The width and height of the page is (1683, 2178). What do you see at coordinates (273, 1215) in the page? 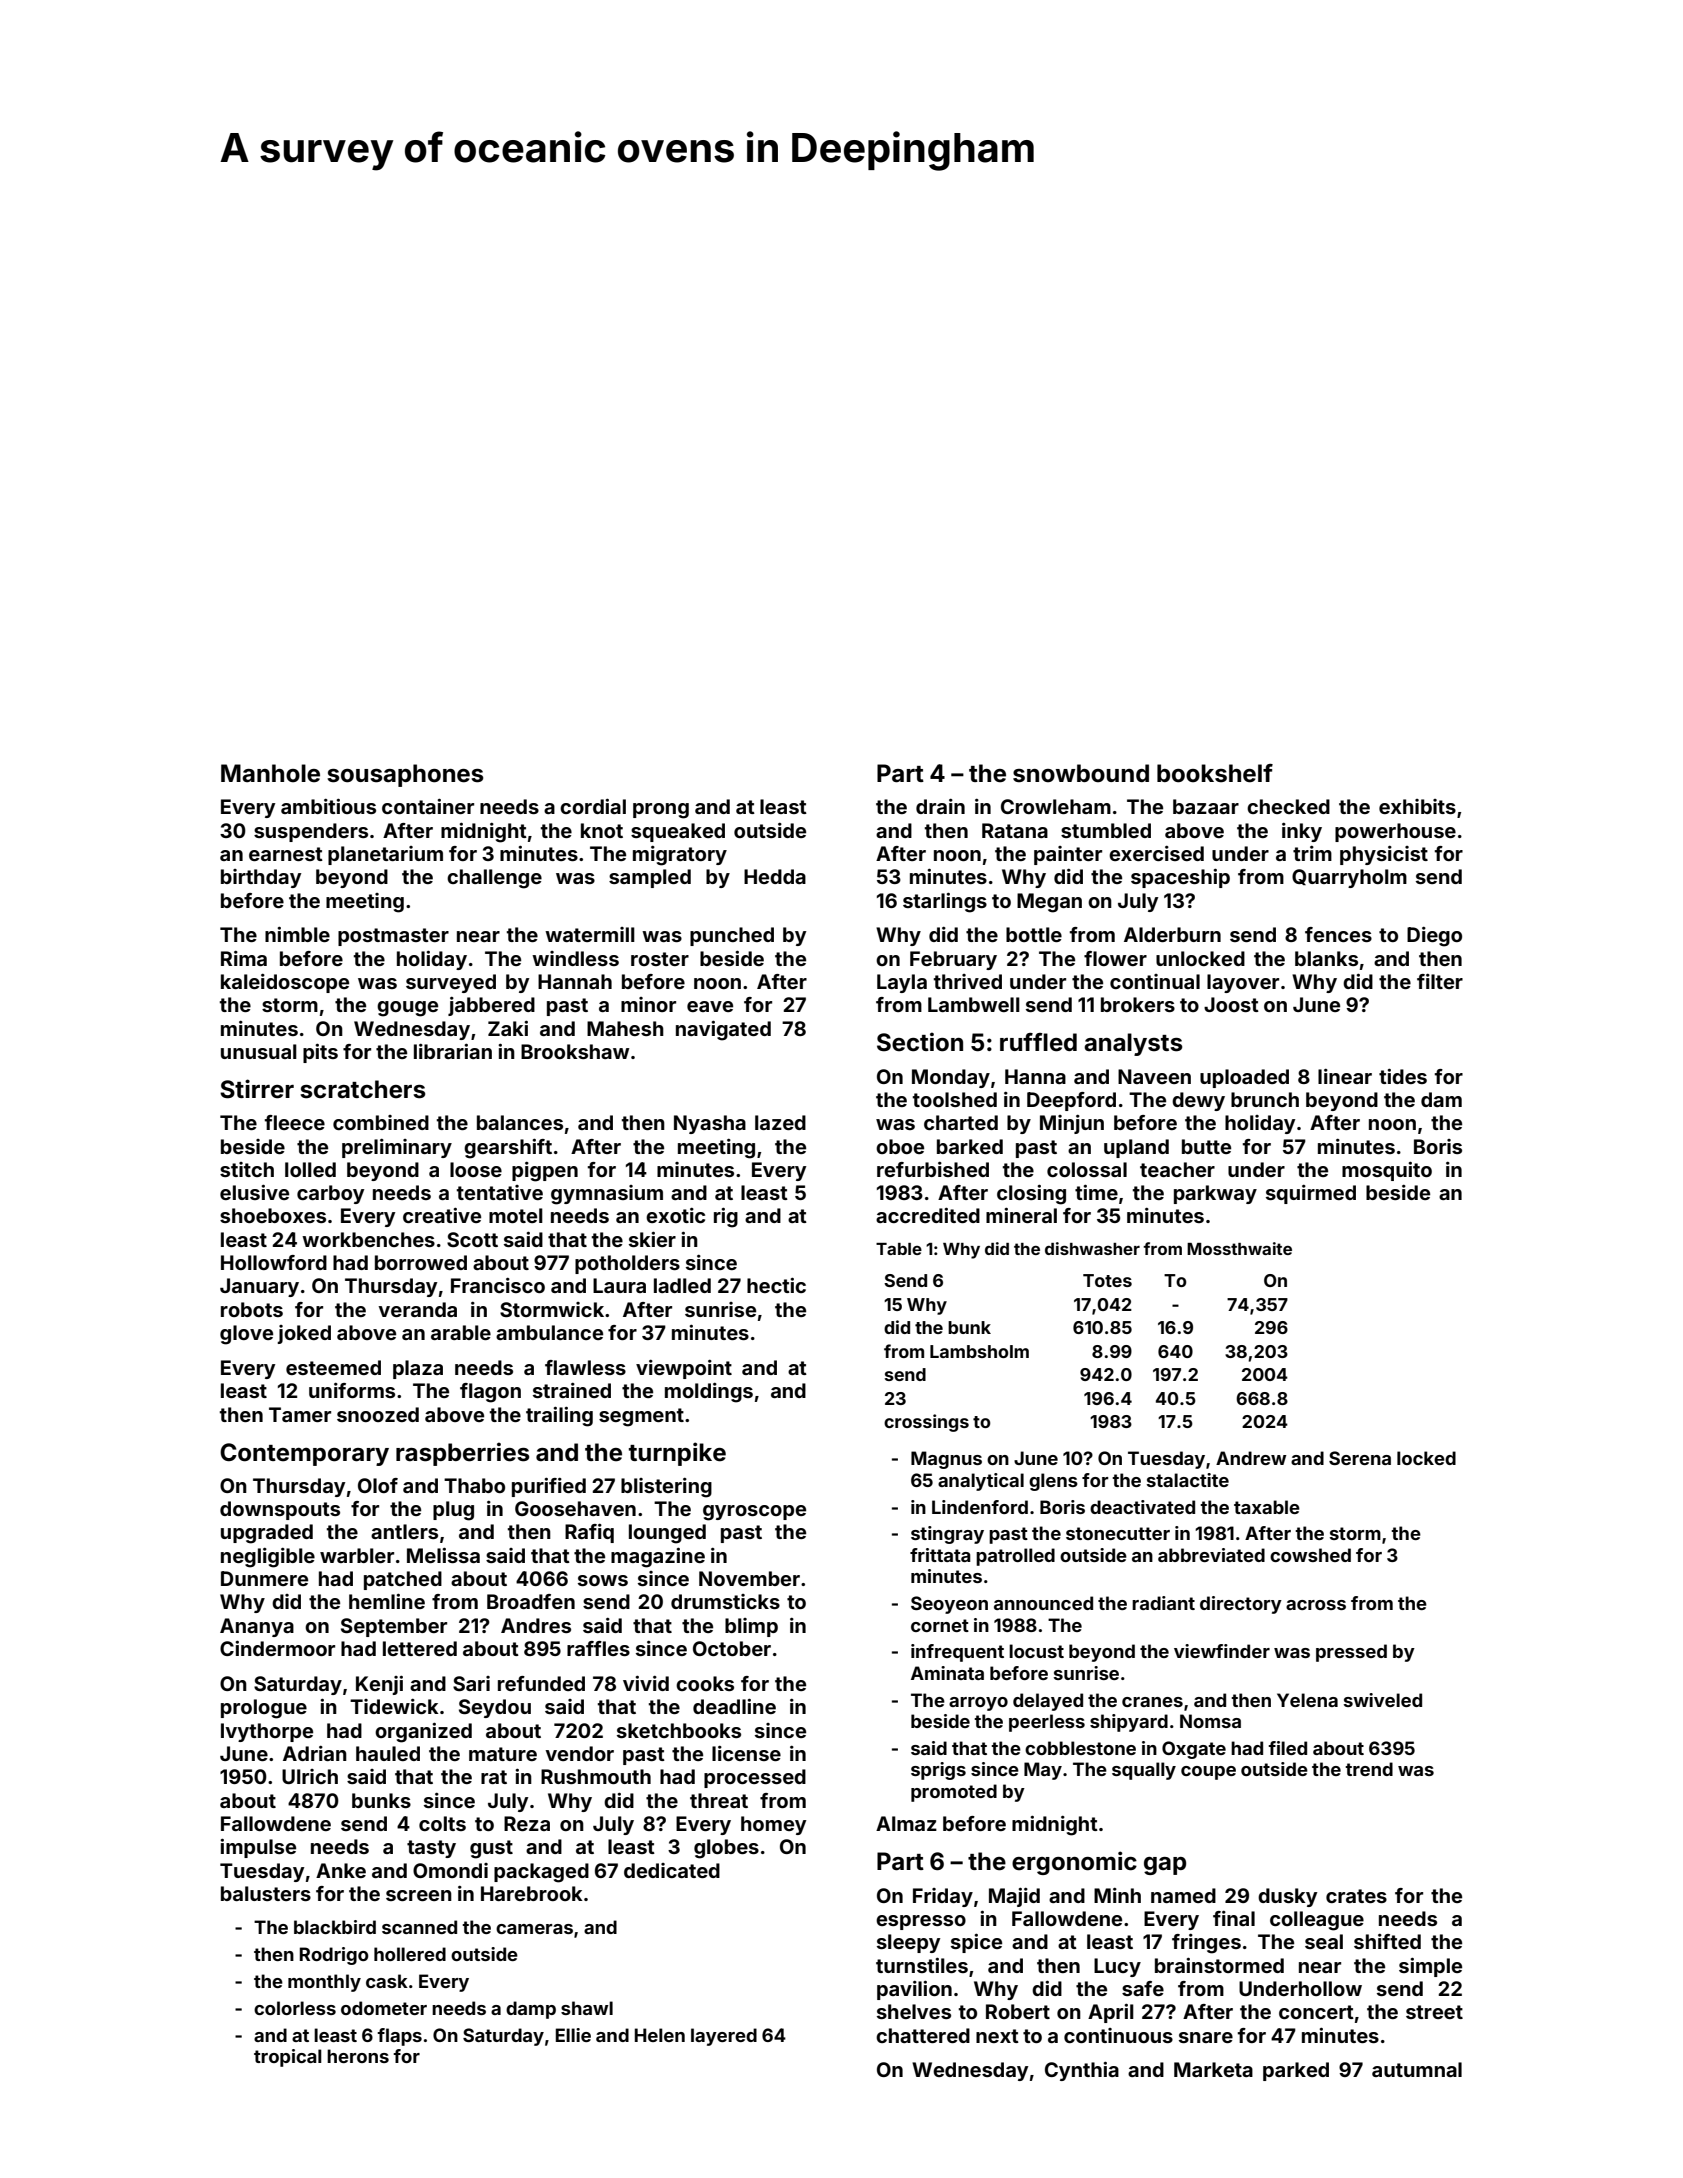
I see `shoeboxes` at bounding box center [273, 1215].
